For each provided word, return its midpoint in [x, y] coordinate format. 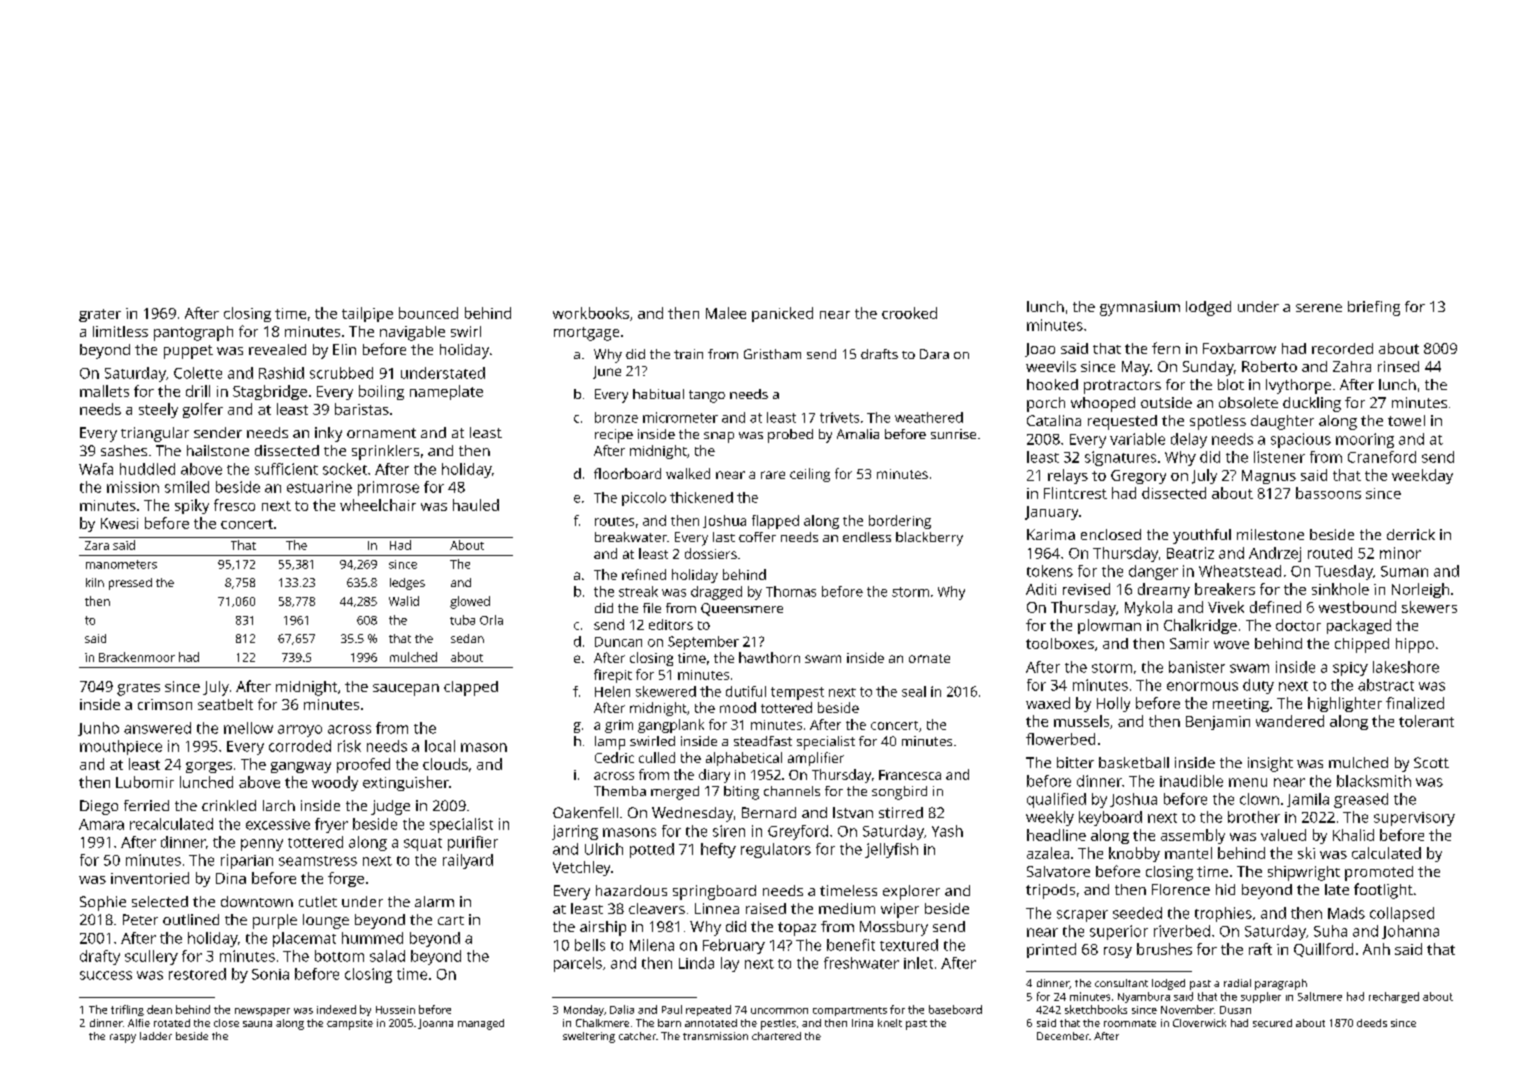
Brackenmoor [137, 657]
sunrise [953, 434]
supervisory [1414, 819]
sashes [124, 450]
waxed [1048, 703]
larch [279, 805]
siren [729, 831]
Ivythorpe [1298, 386]
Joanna [435, 1024]
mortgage [586, 334]
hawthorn [769, 657]
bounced [428, 313]
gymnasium [1140, 308]
